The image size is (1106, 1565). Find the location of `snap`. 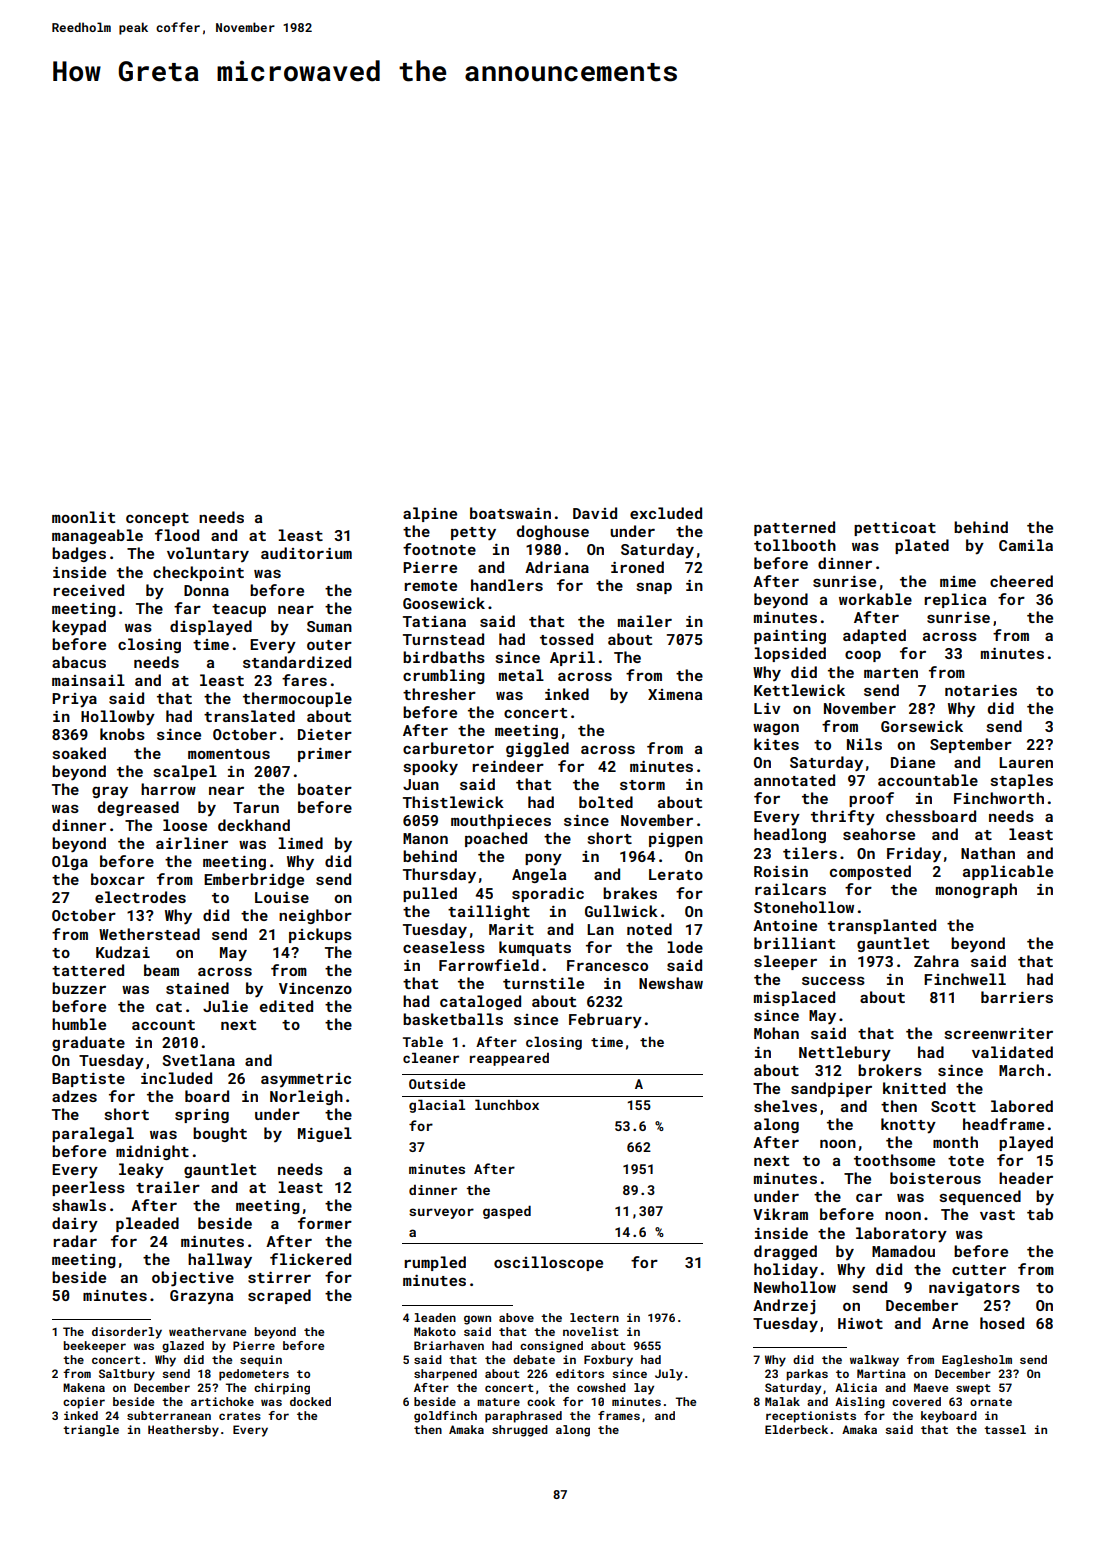

snap is located at coordinates (654, 588).
